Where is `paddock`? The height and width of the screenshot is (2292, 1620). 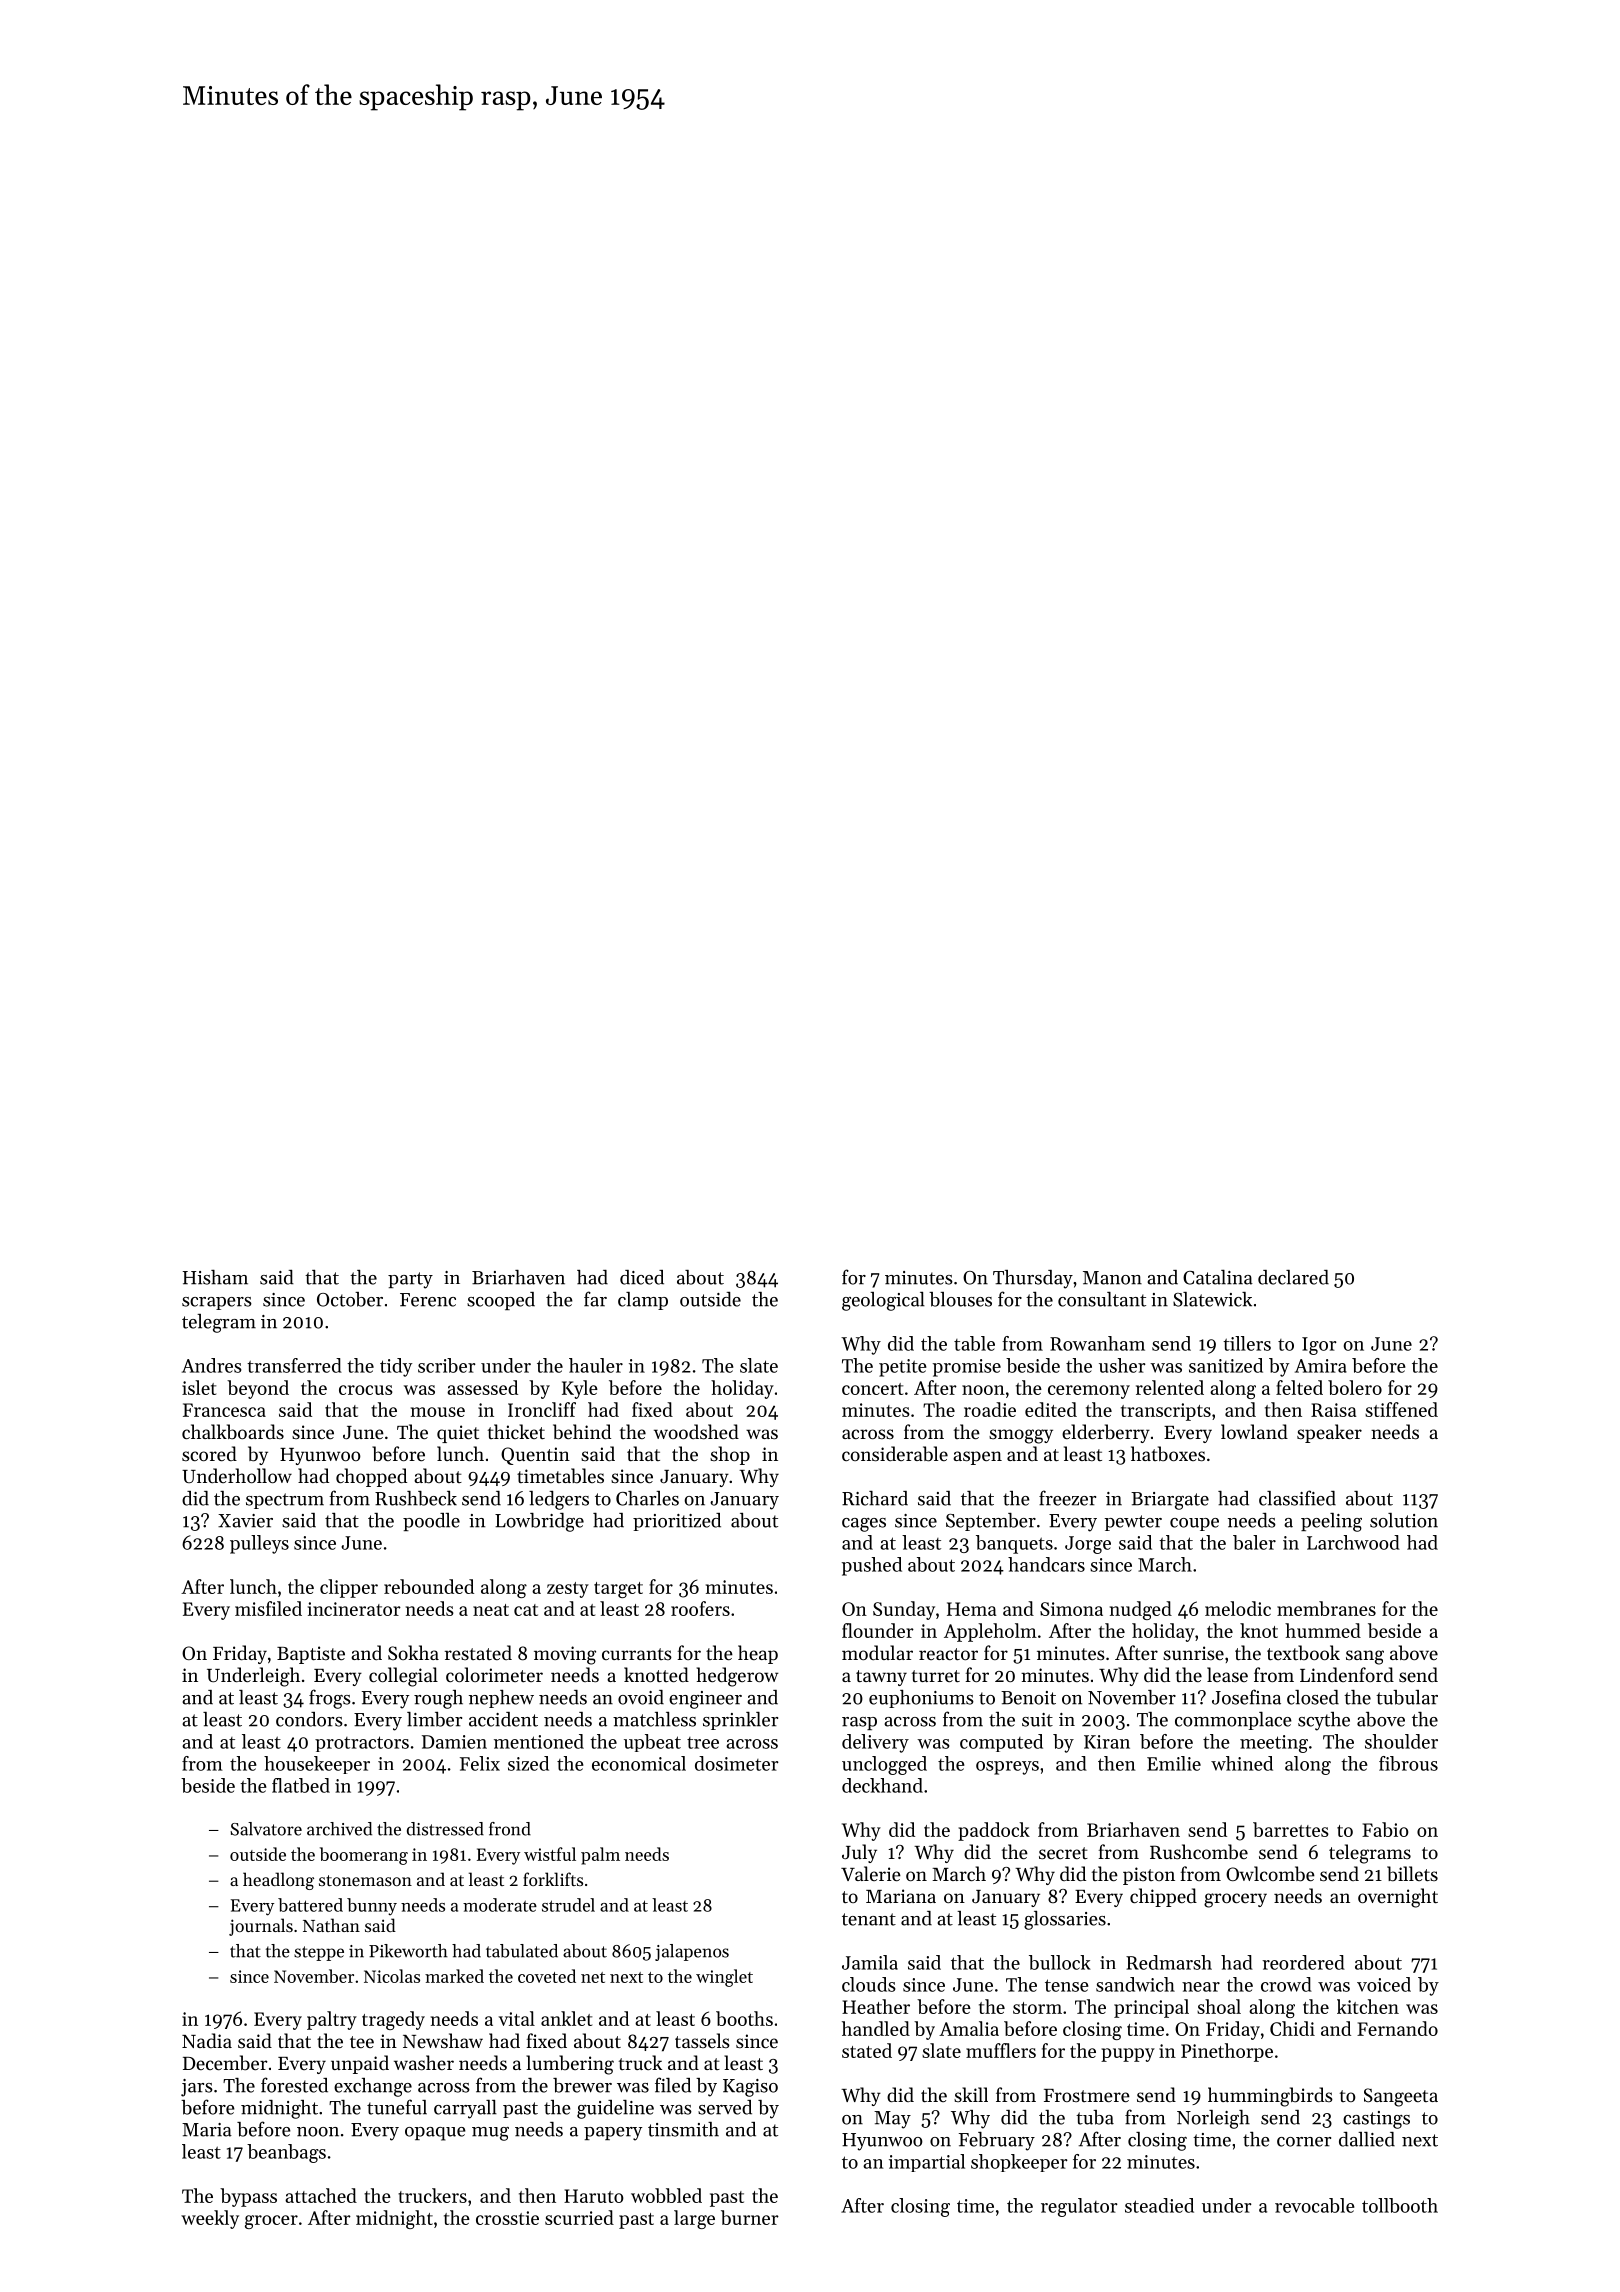 paddock is located at coordinates (994, 1831).
